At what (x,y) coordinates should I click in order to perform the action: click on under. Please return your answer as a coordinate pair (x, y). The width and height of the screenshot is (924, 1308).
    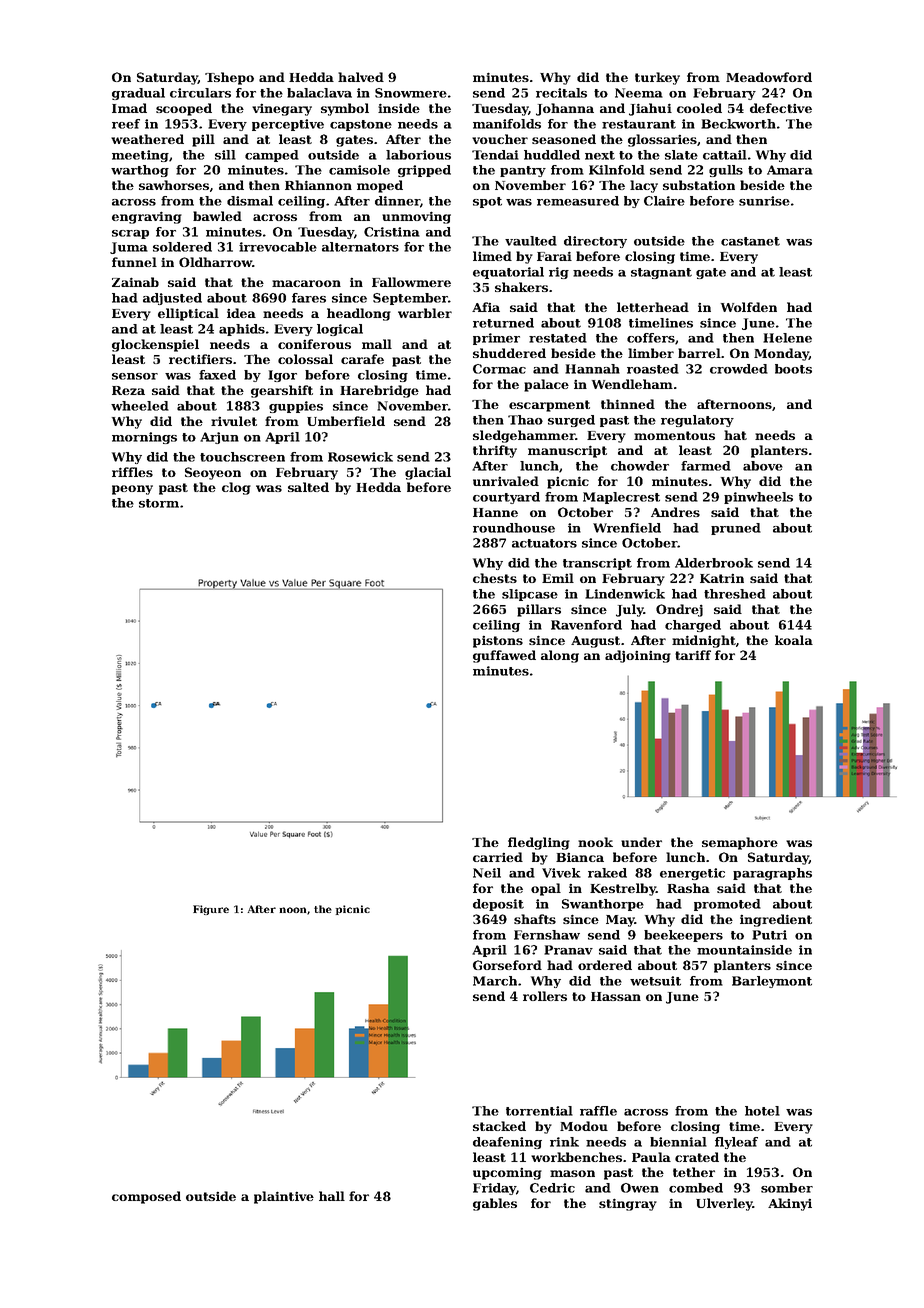
    Looking at the image, I should click on (641, 842).
